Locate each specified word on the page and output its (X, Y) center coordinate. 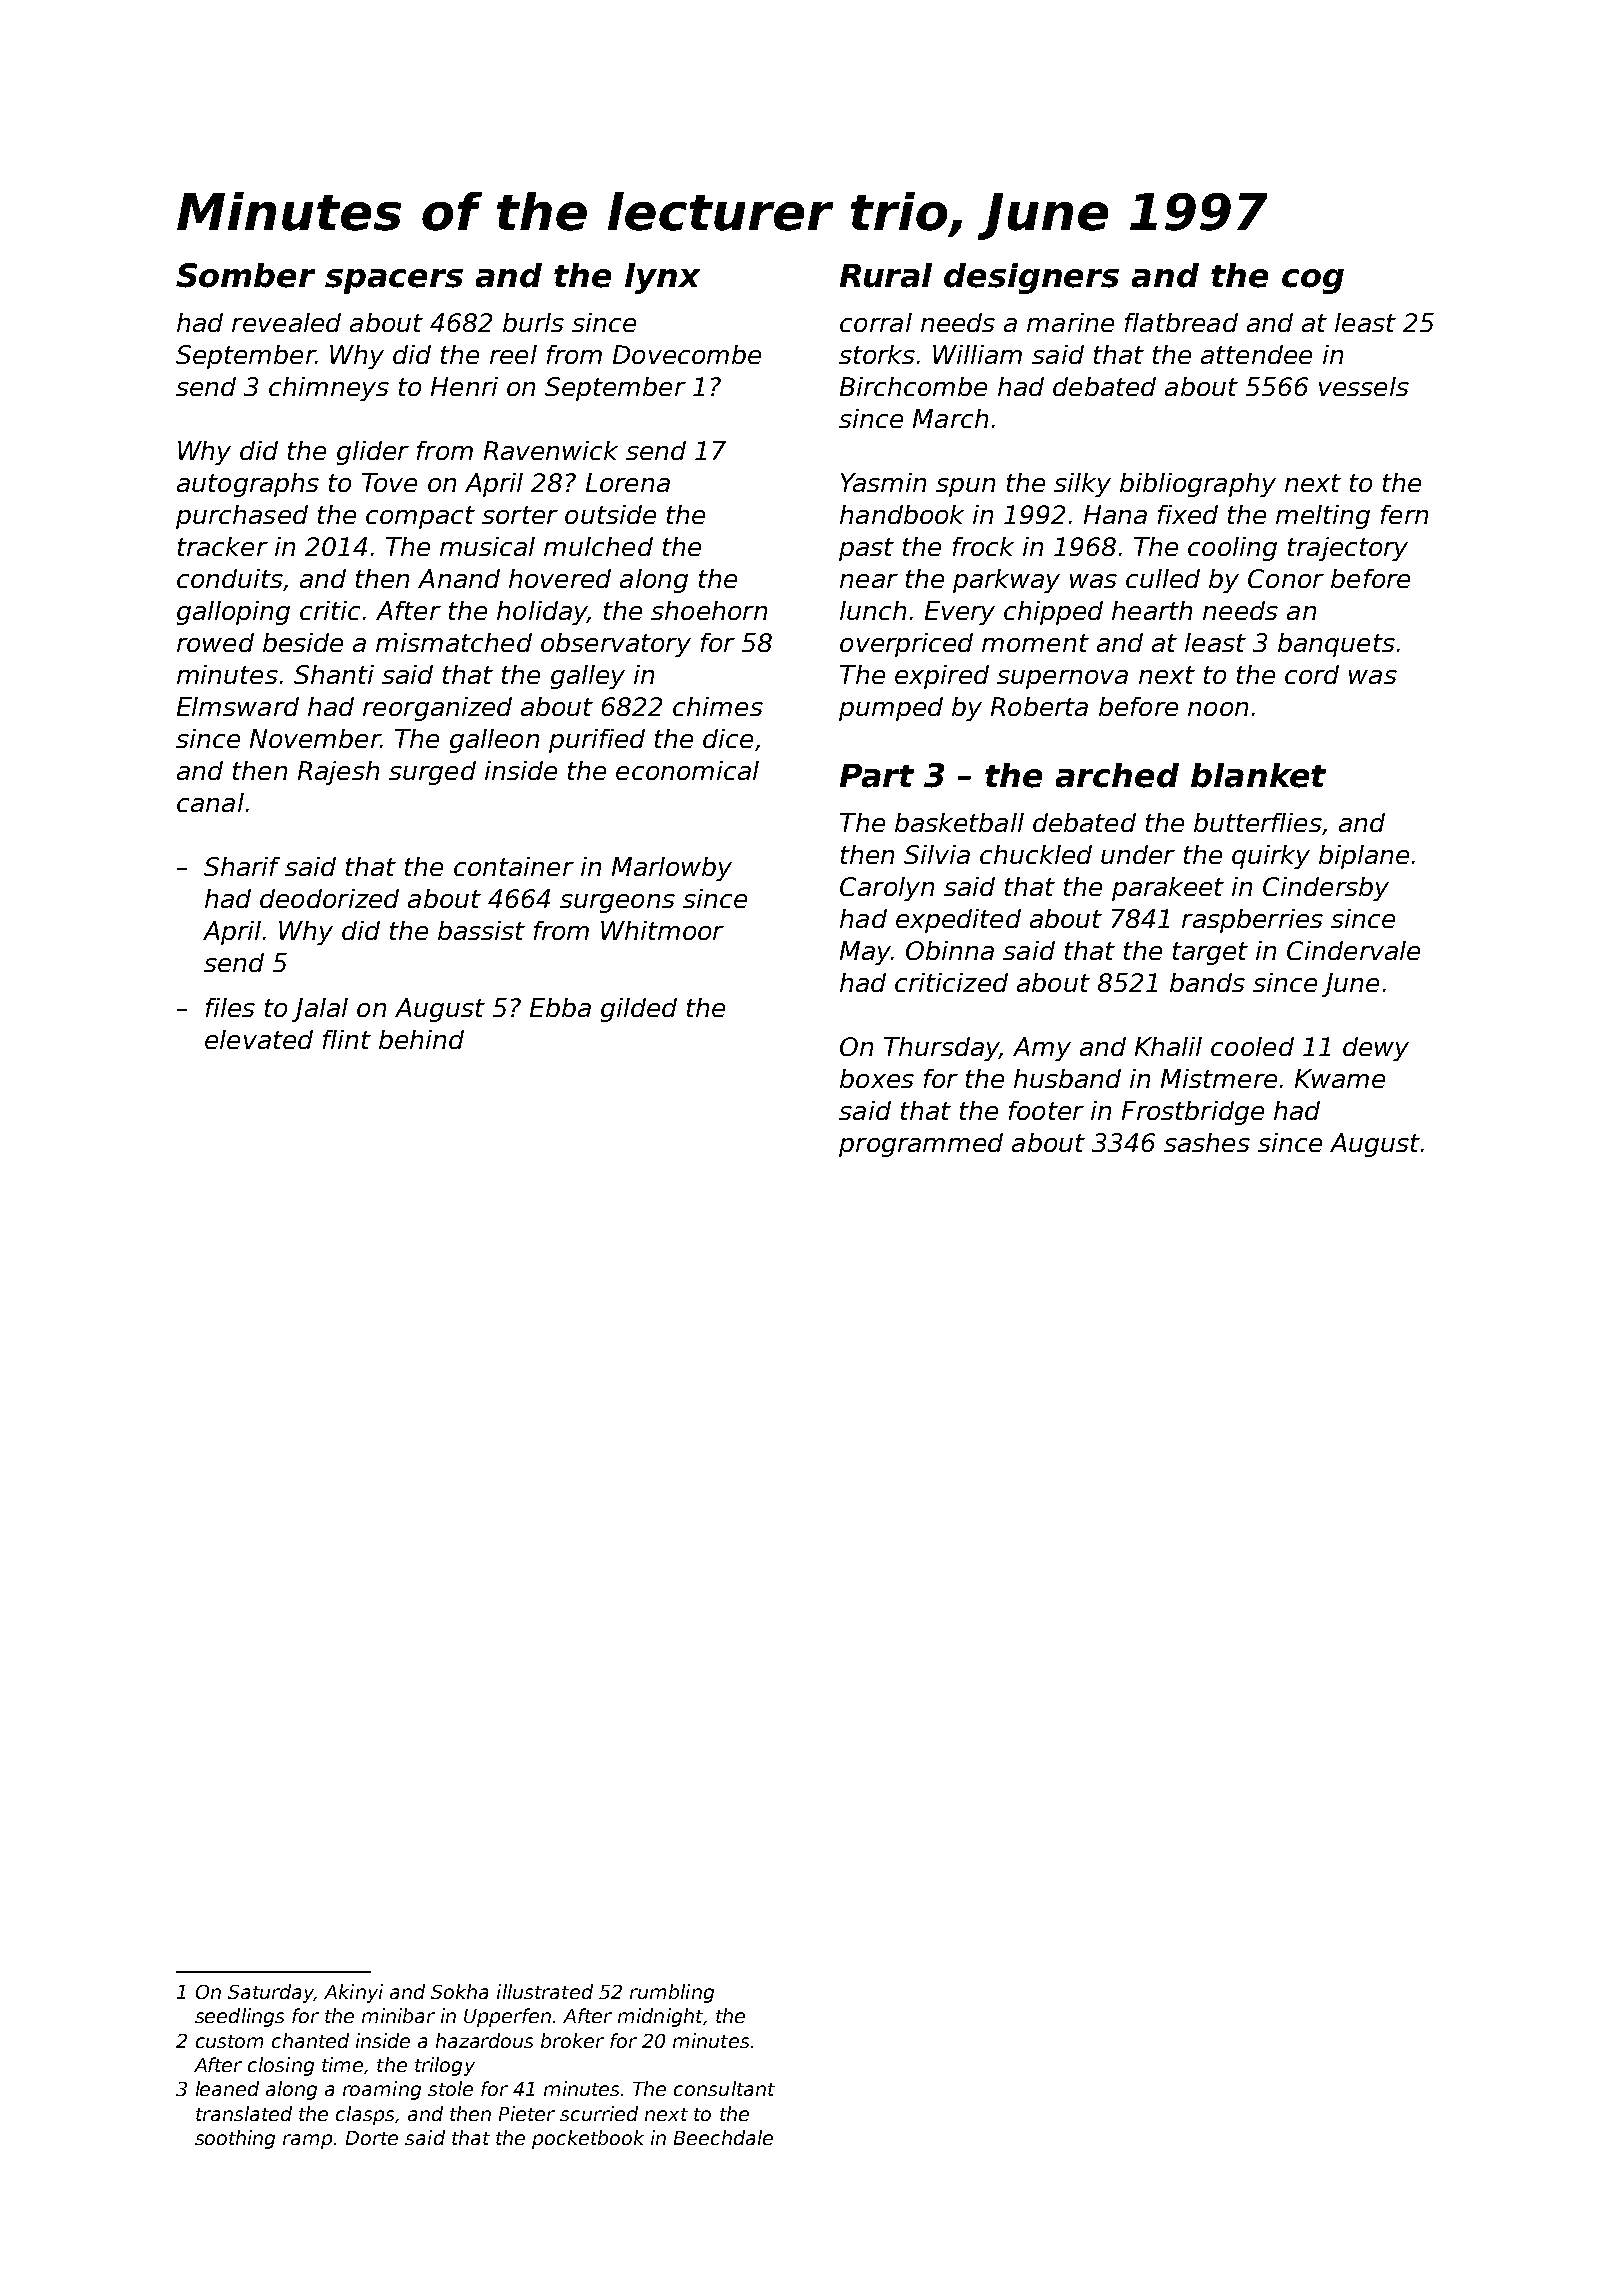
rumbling (672, 1993)
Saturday (271, 1993)
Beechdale (723, 2137)
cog (1313, 281)
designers (1031, 278)
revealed (286, 322)
